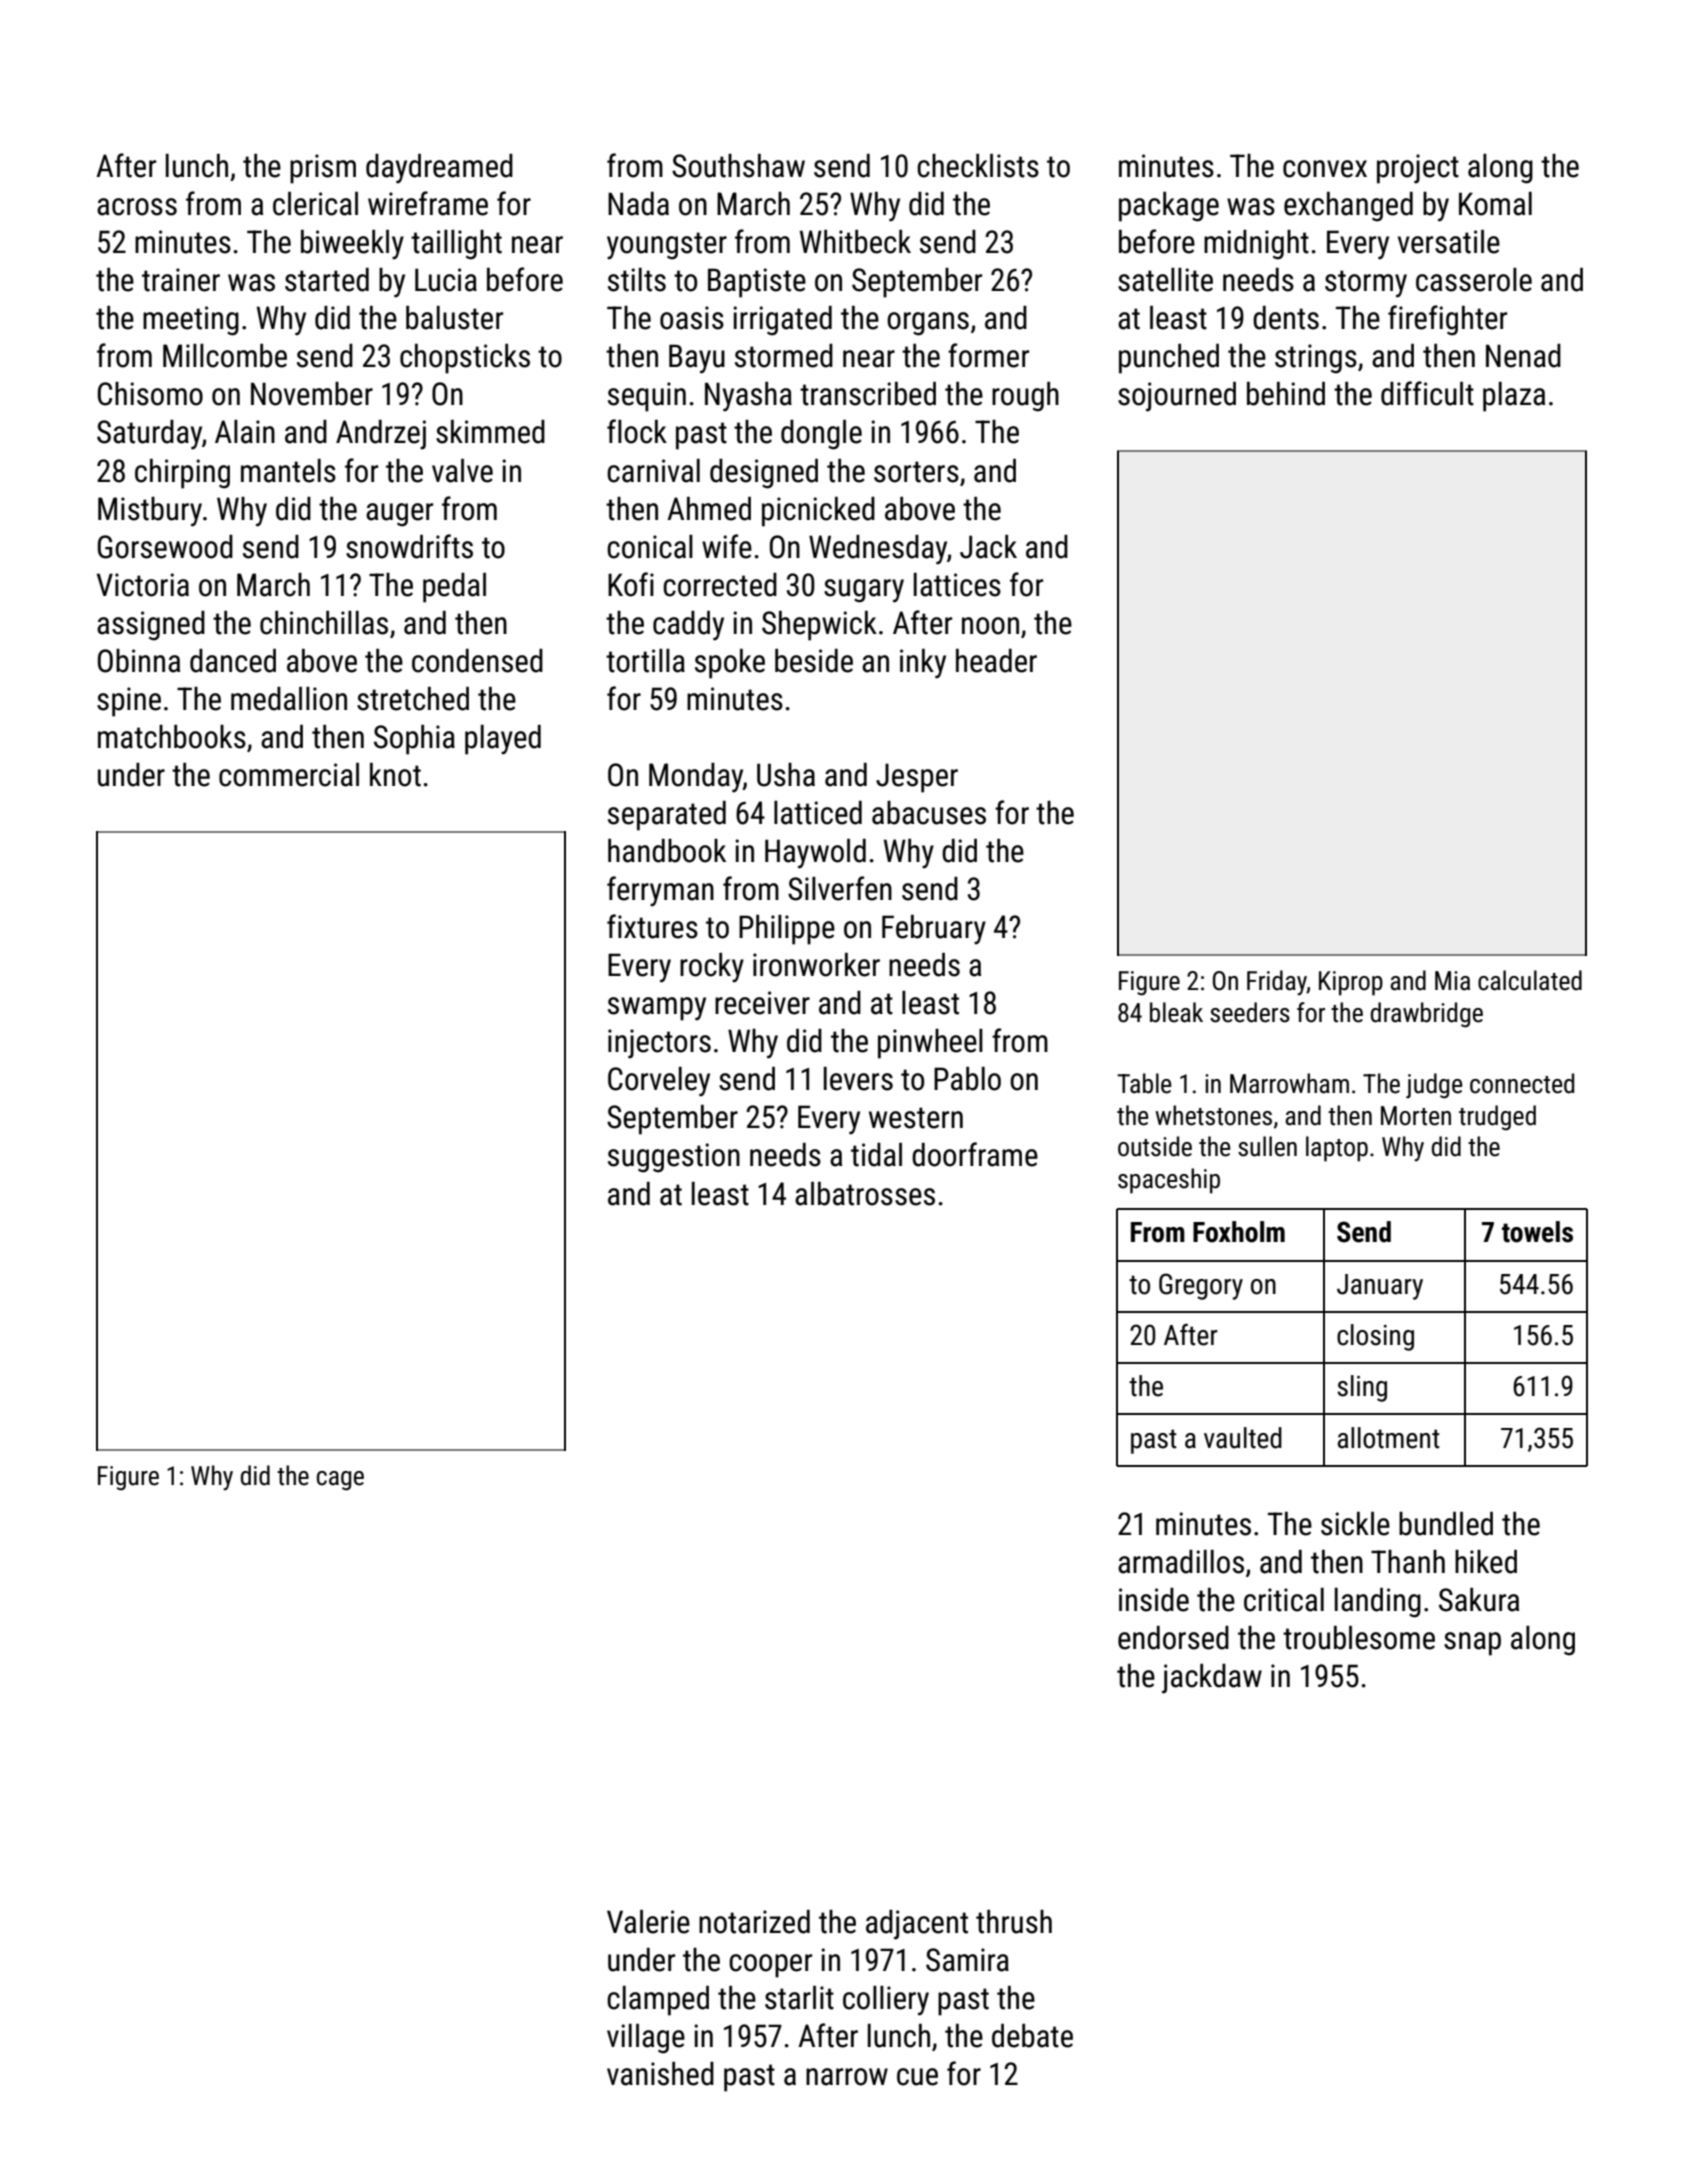  I want to click on calculated, so click(1530, 980).
